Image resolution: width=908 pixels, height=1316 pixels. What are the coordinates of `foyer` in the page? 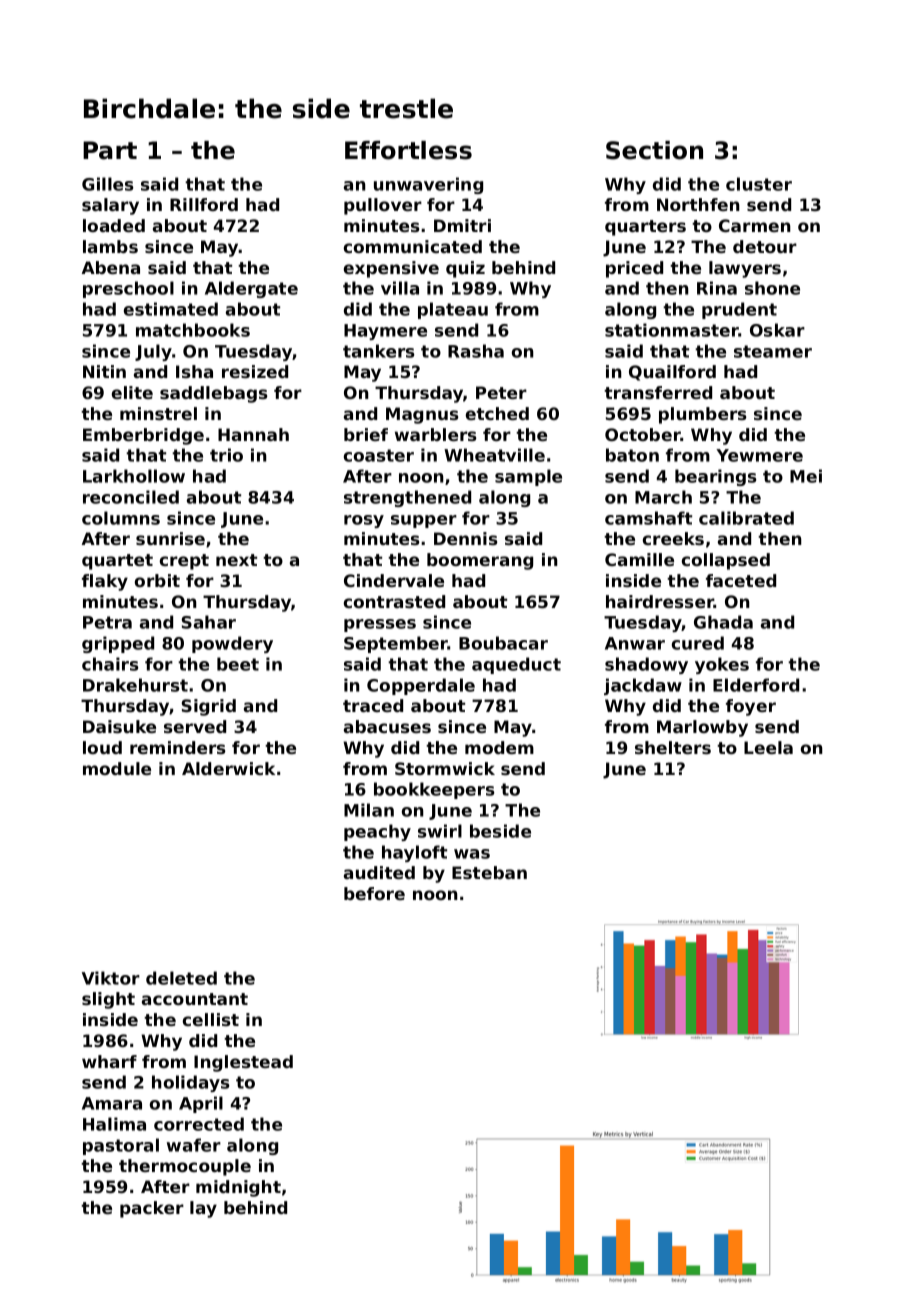 It's located at (751, 707).
